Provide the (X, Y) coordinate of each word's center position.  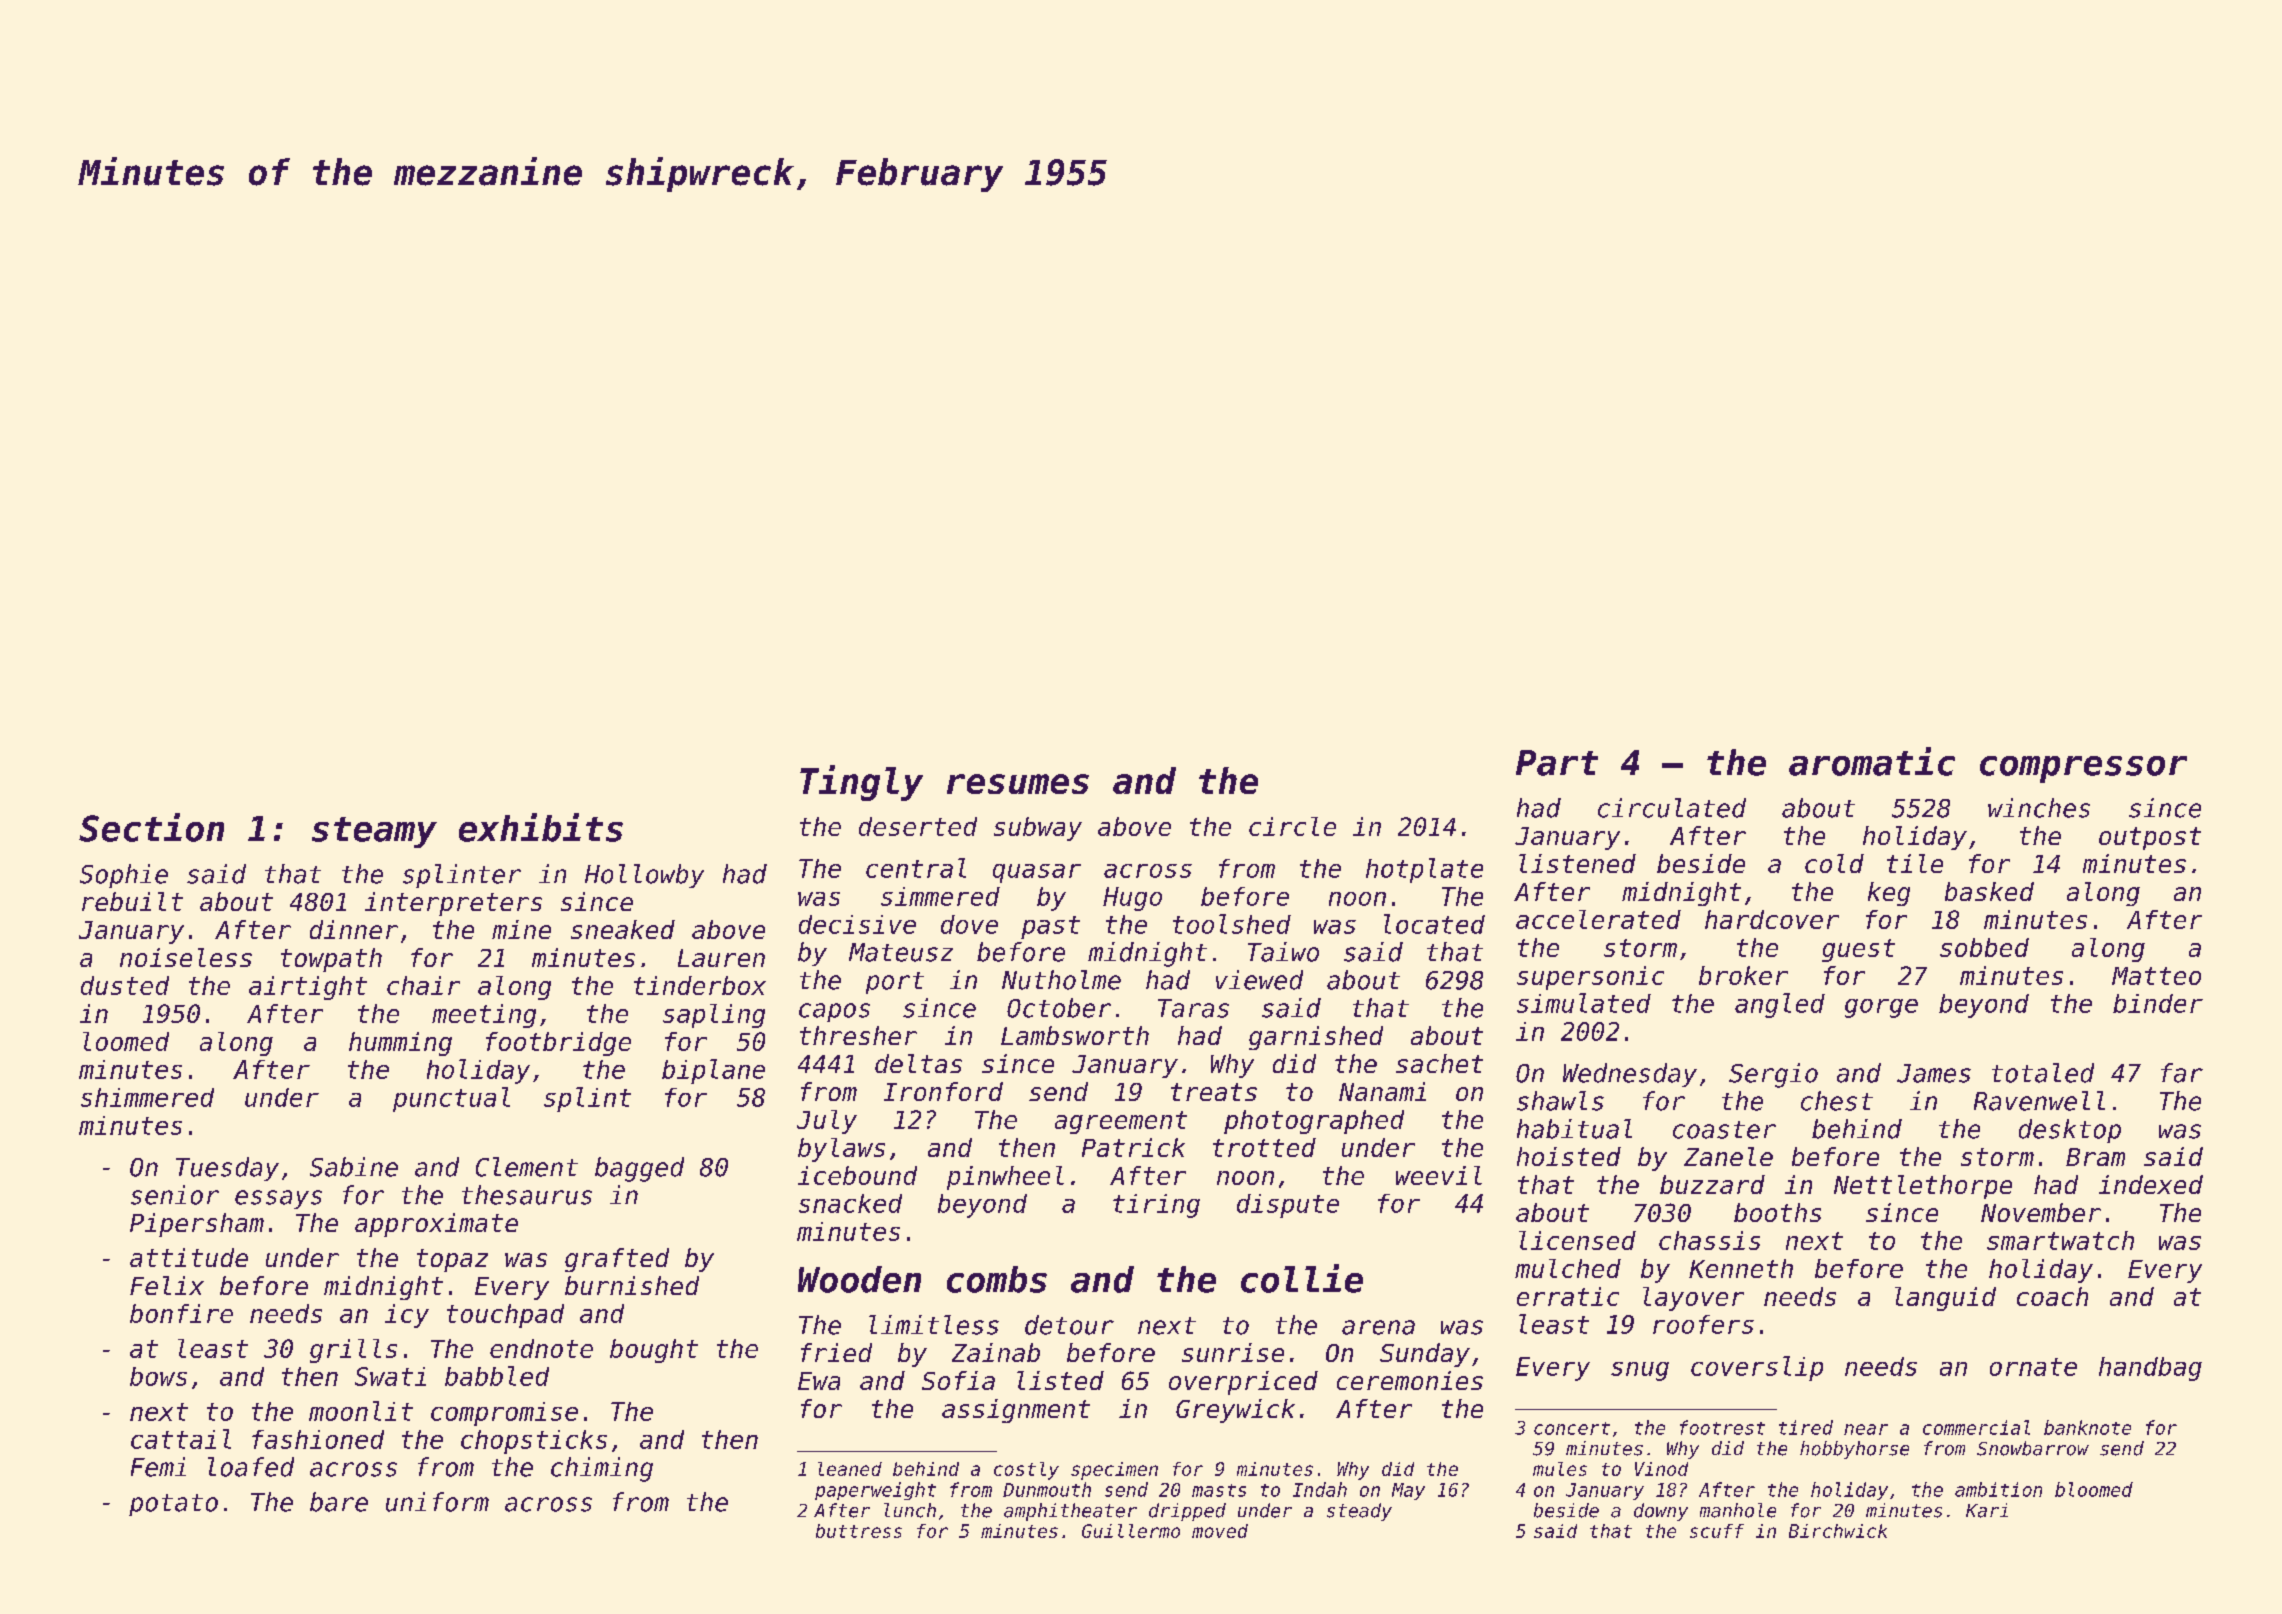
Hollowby (644, 876)
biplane (713, 1071)
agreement (1121, 1122)
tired (1806, 1427)
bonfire (181, 1313)
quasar (1037, 873)
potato (173, 1505)
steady (1359, 1512)
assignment (1016, 1411)
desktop (2070, 1131)
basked (1989, 891)
